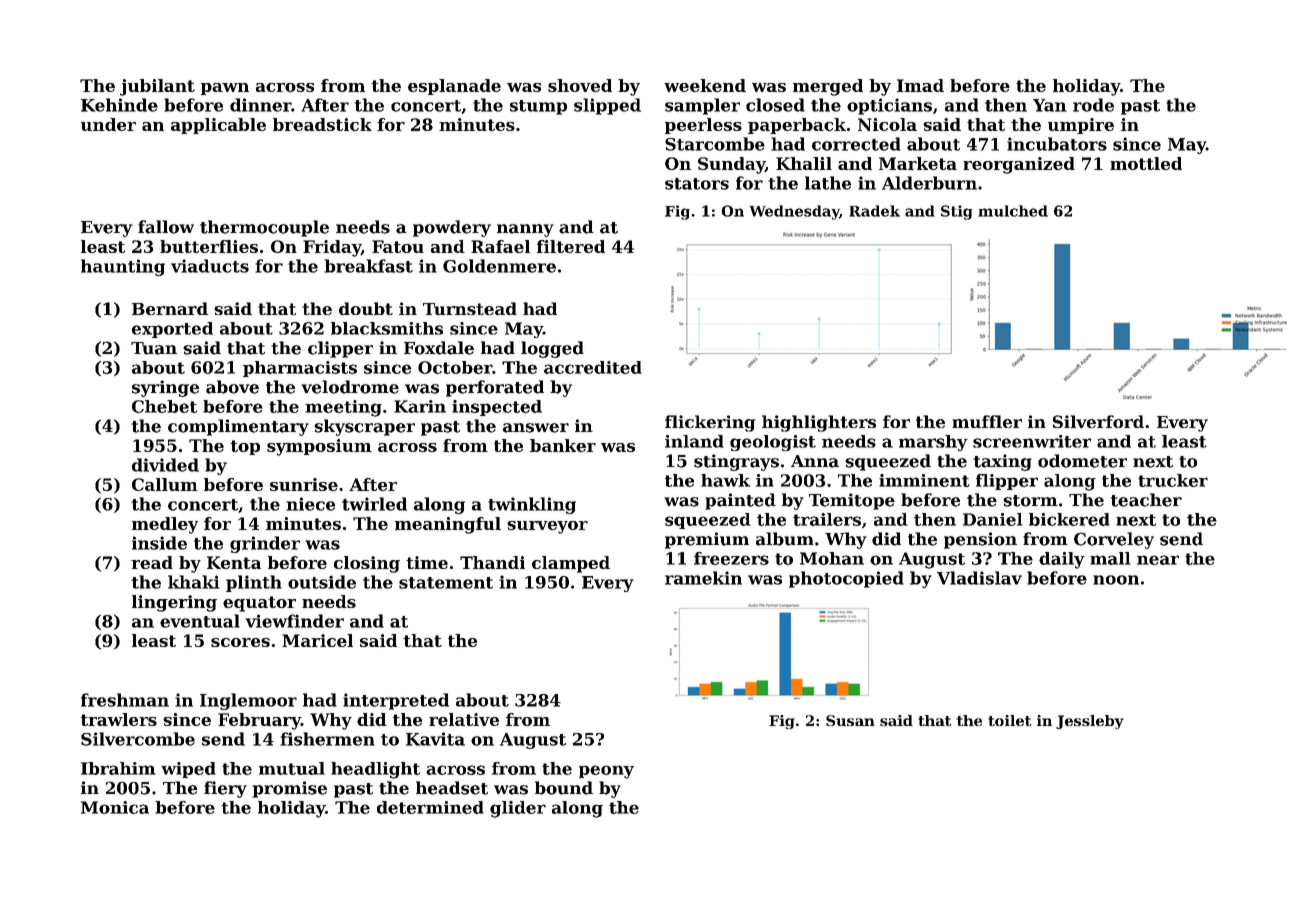  Describe the element at coordinates (593, 367) in the image. I see `accredited` at that location.
